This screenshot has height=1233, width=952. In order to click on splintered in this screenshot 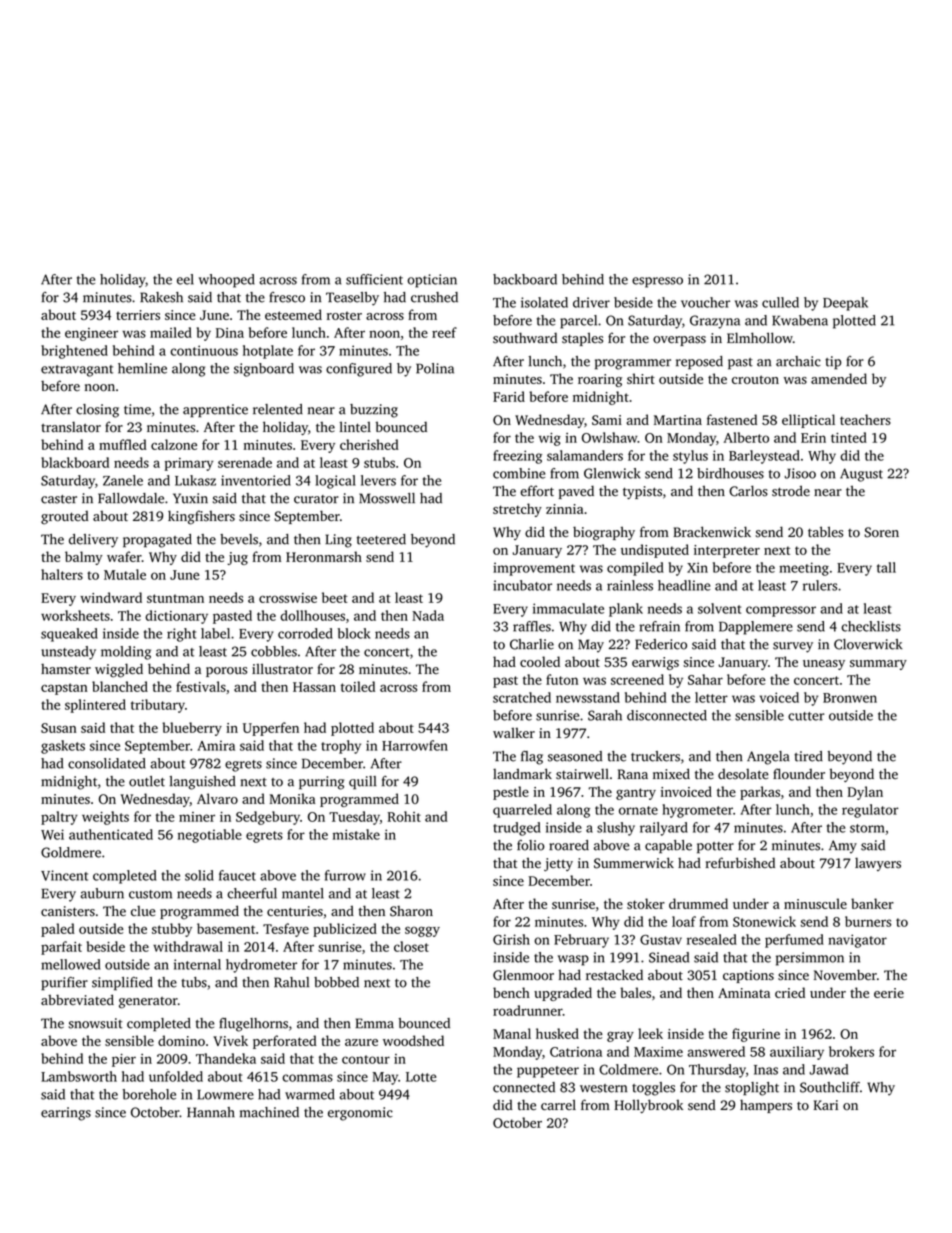, I will do `click(95, 706)`.
